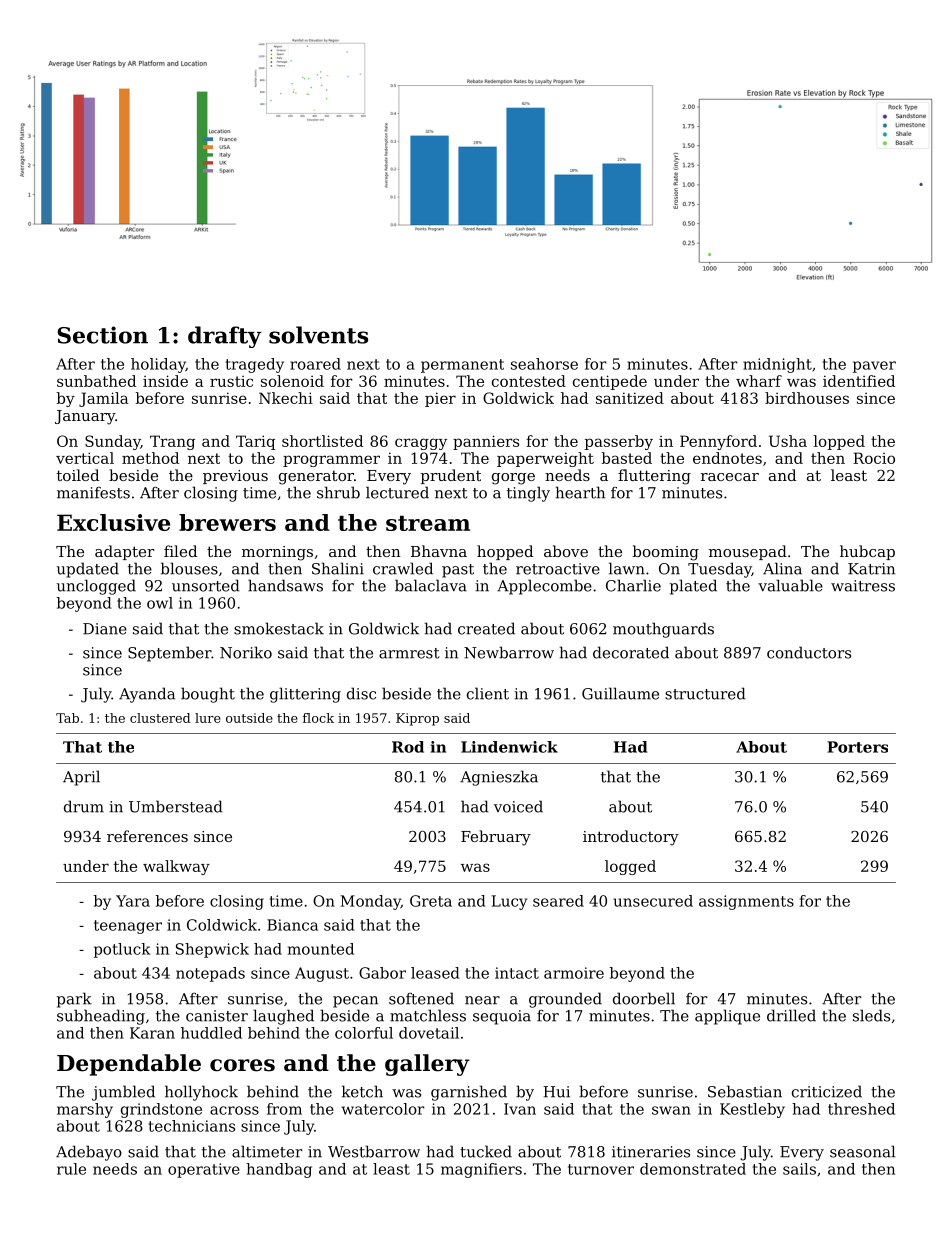 The width and height of the document is (952, 1233). I want to click on operative, so click(204, 1170).
